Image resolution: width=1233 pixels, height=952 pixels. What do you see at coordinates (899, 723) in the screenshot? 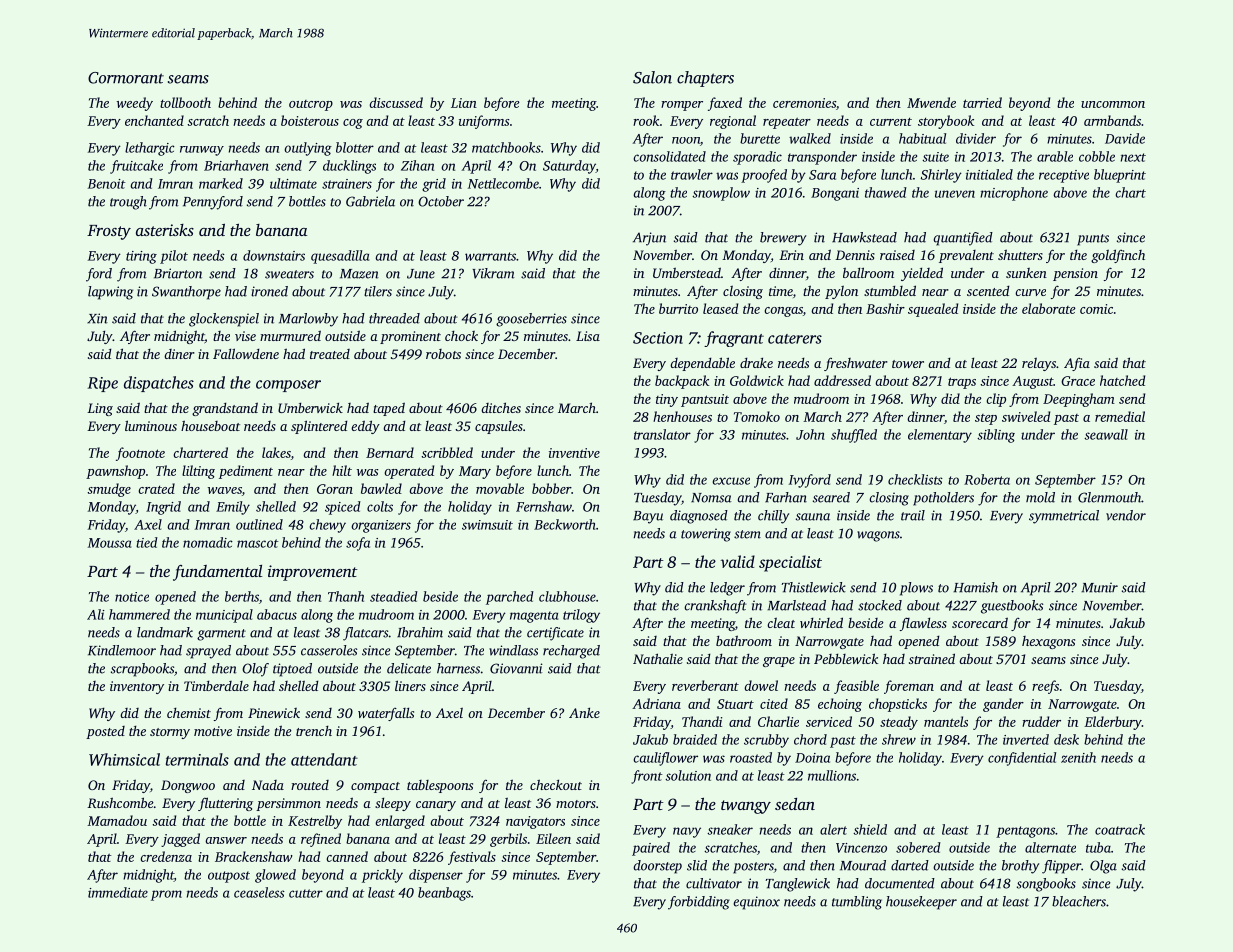
I see `steady` at bounding box center [899, 723].
